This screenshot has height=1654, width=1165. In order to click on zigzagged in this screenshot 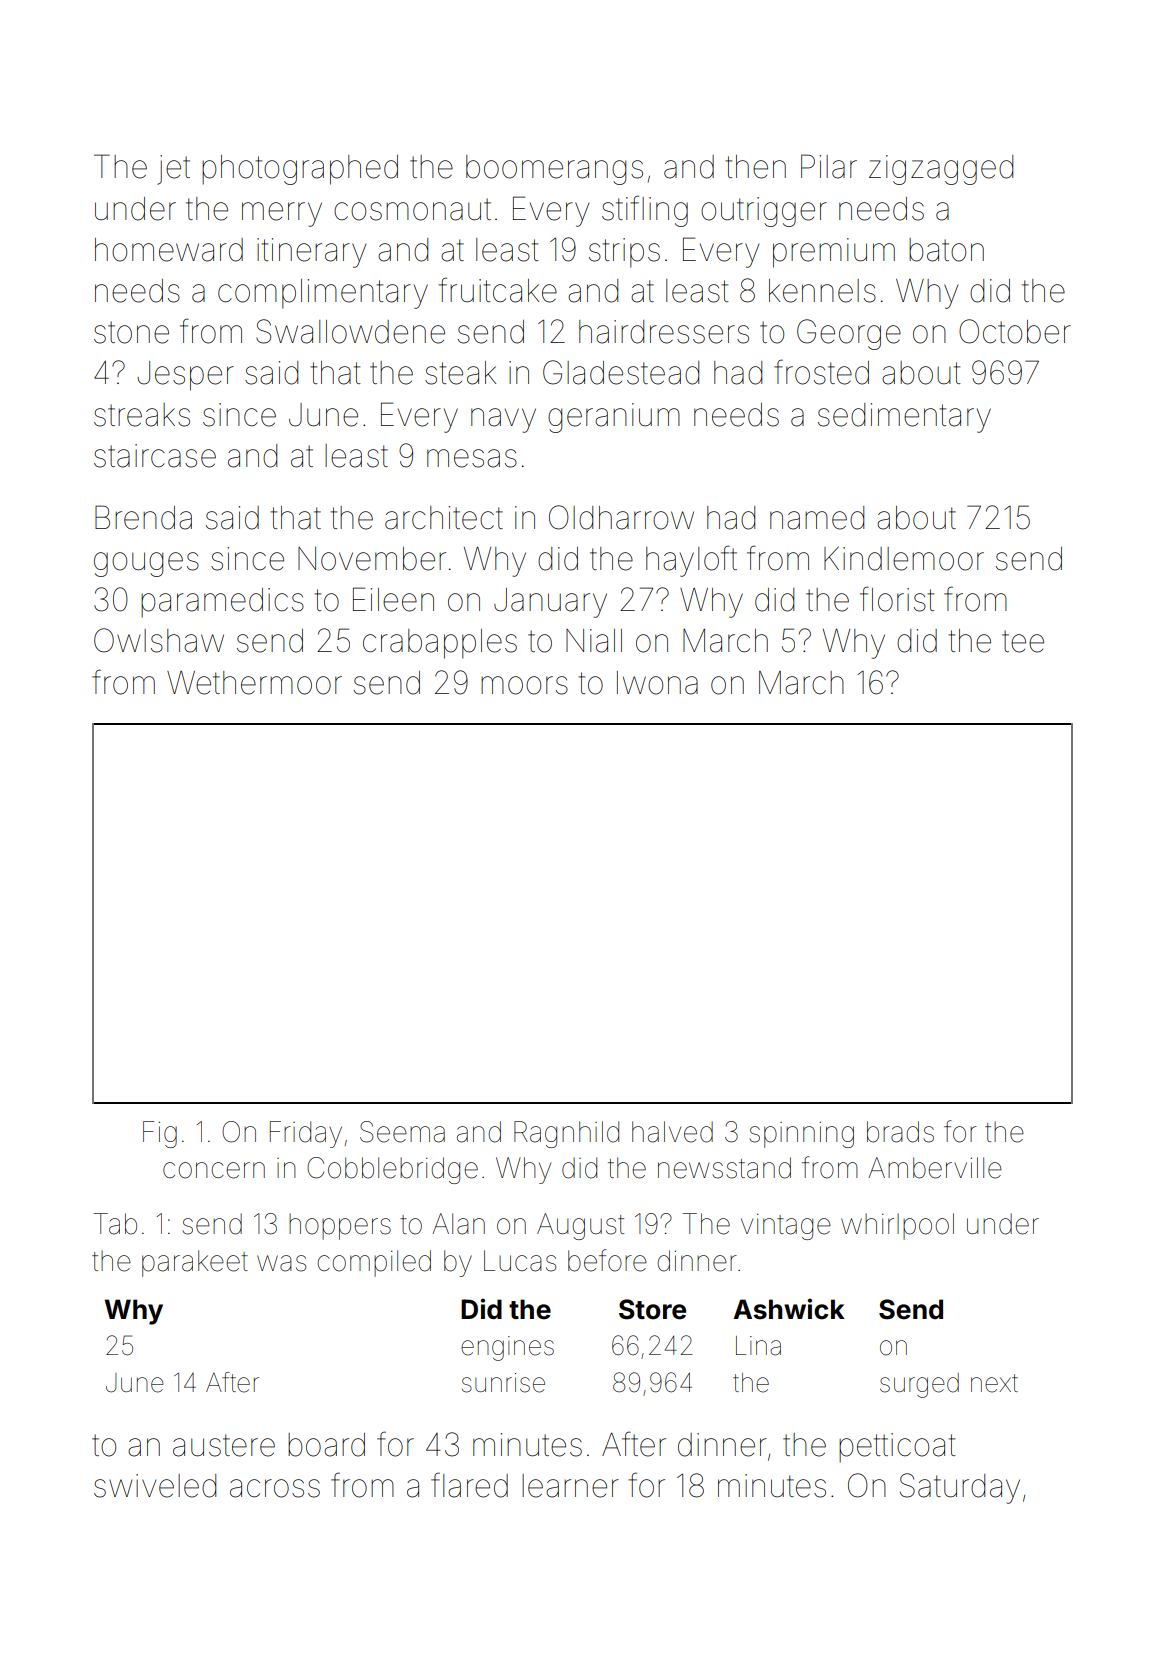, I will do `click(941, 170)`.
